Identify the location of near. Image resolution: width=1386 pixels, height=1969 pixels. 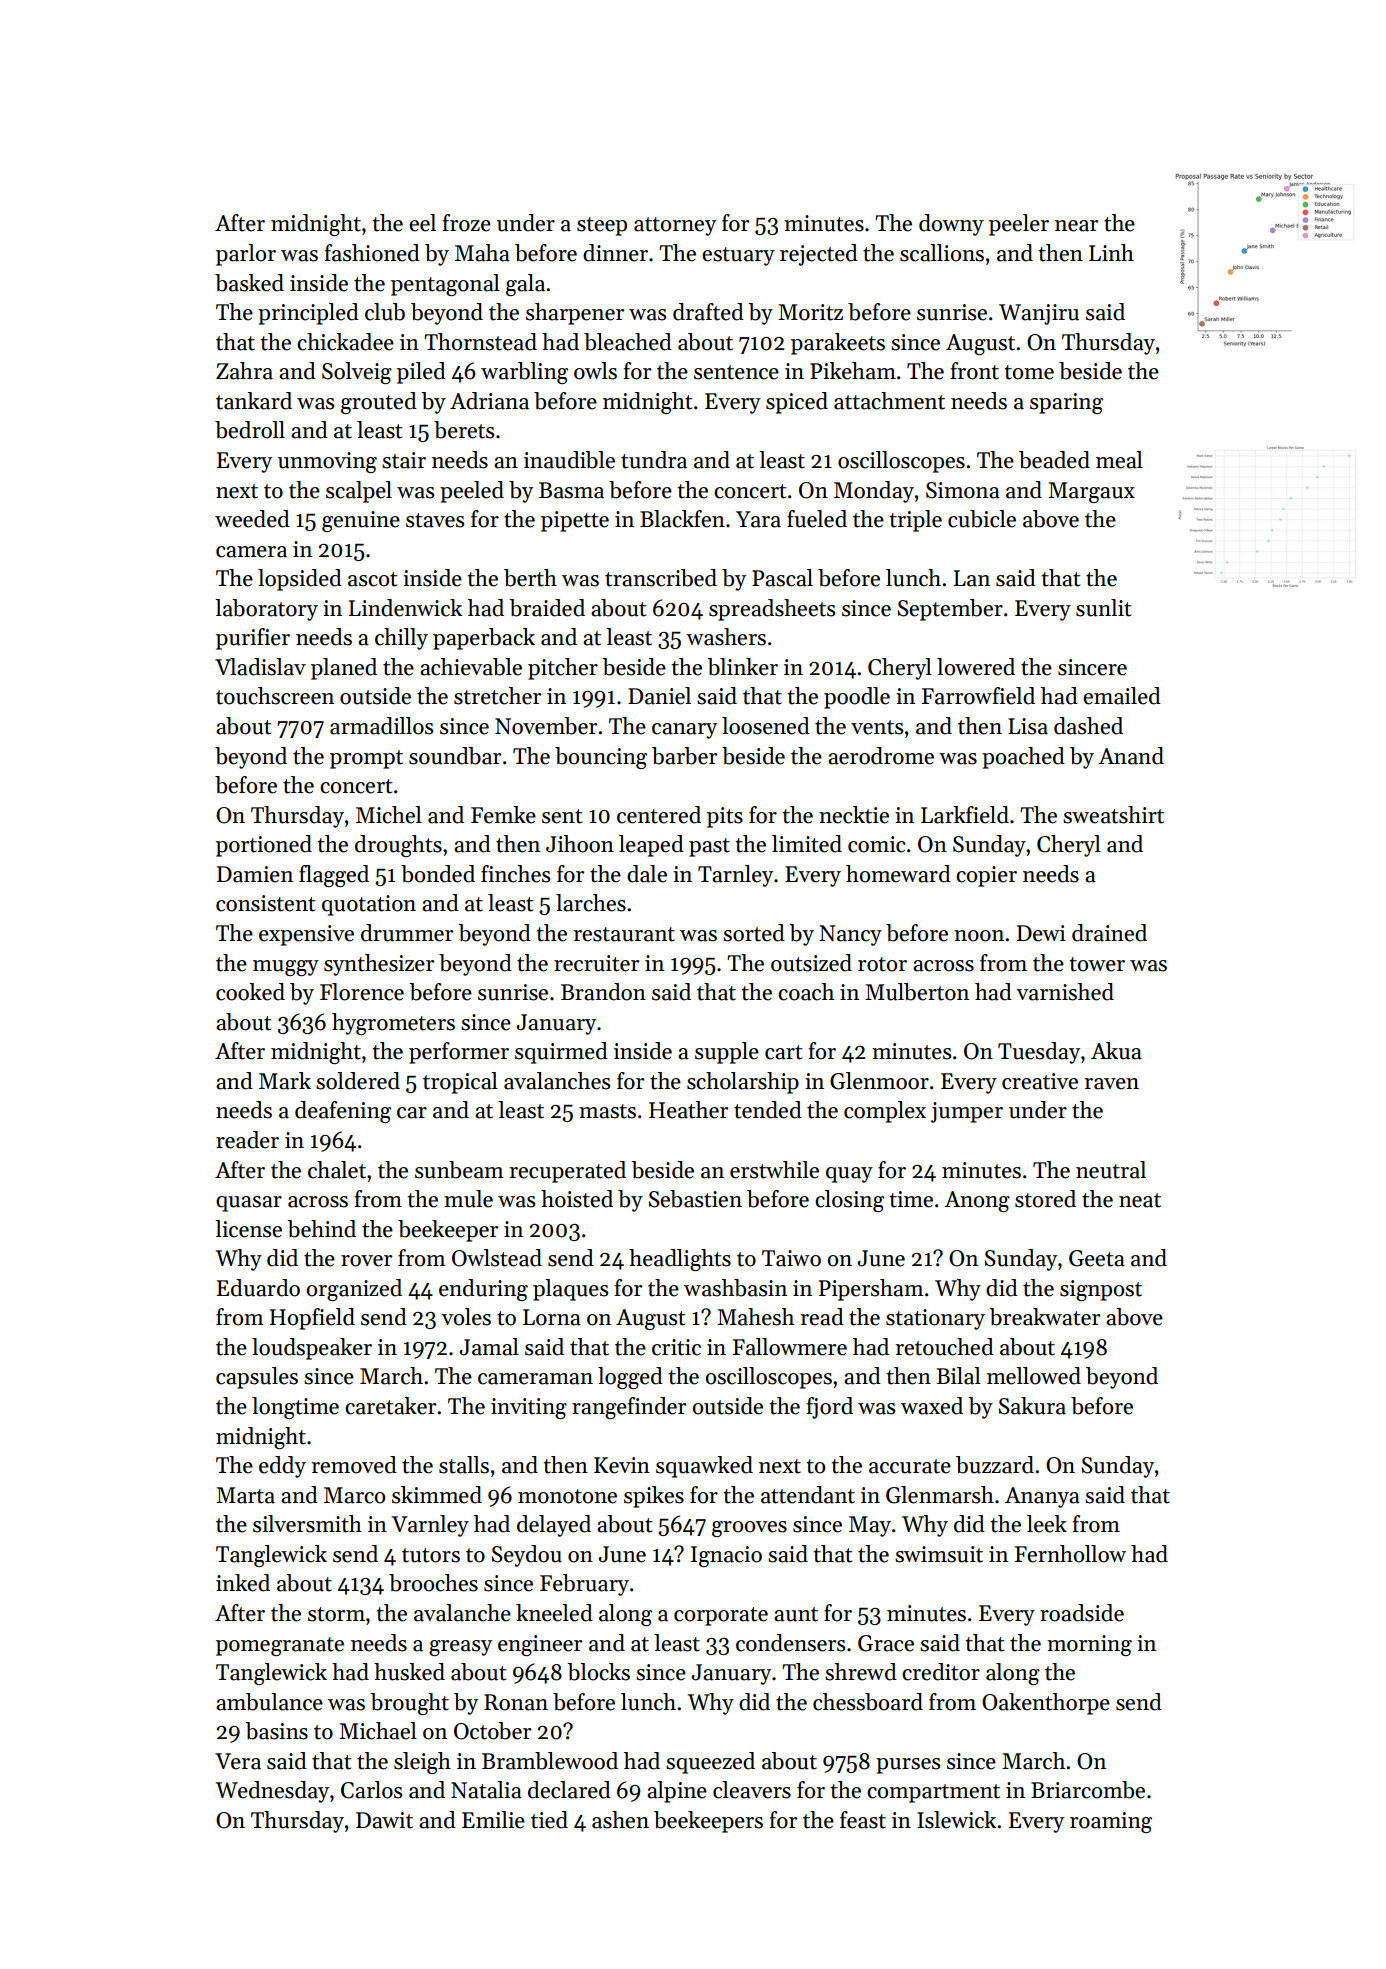
(1076, 226).
